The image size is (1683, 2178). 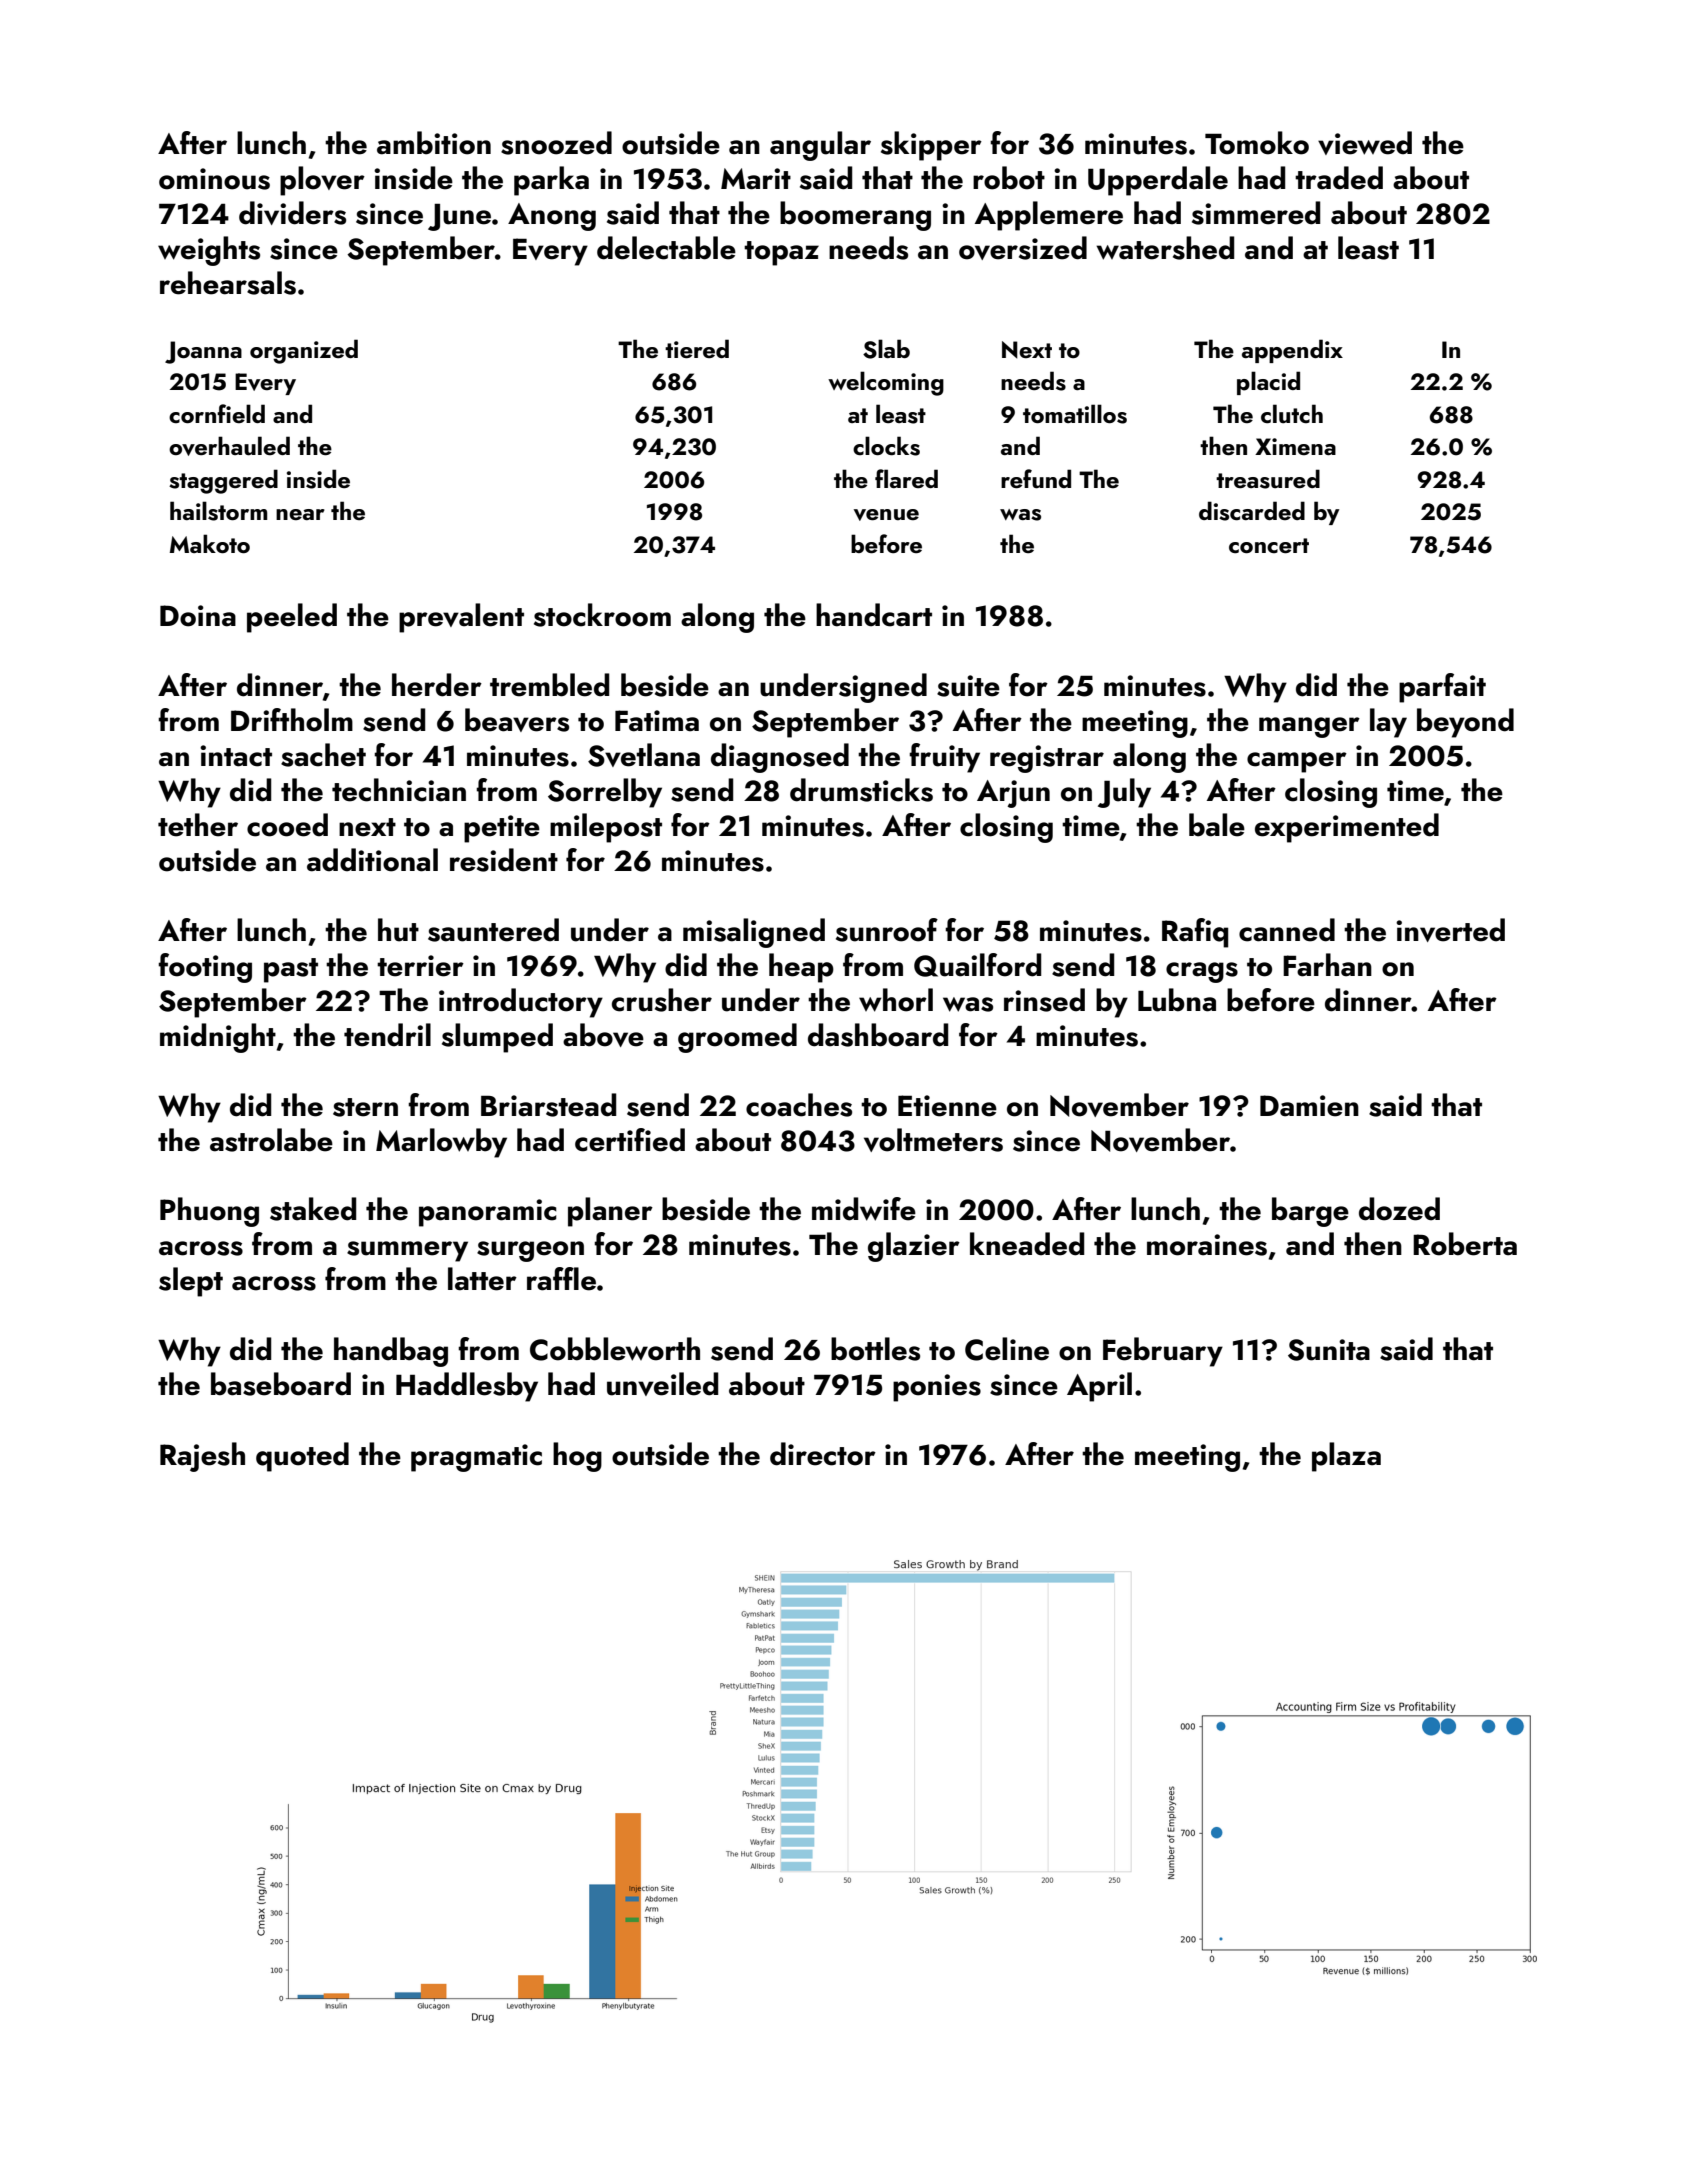 What do you see at coordinates (1252, 511) in the page?
I see `discarded` at bounding box center [1252, 511].
